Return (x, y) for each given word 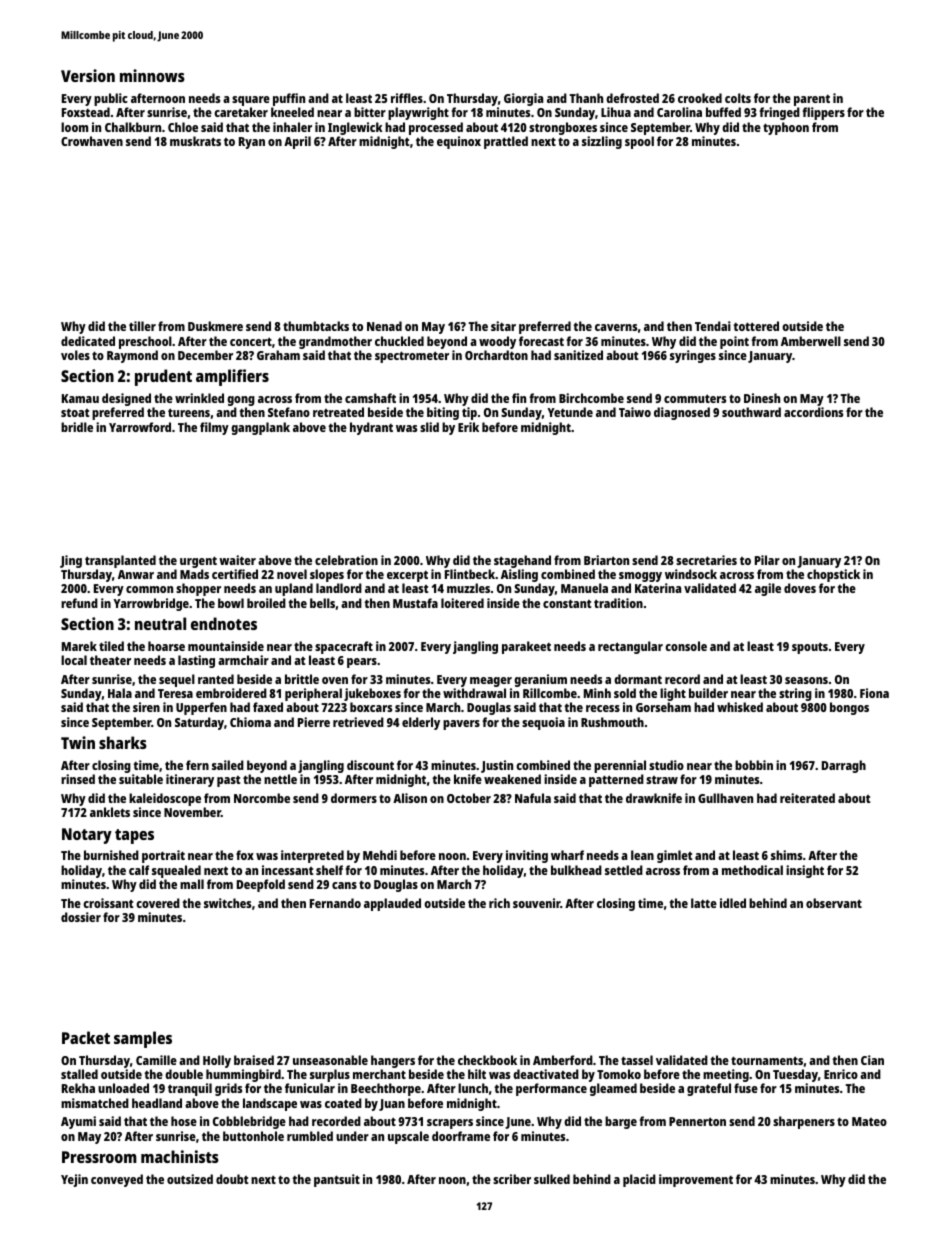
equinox (459, 142)
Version (88, 75)
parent (812, 100)
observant (834, 903)
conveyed (117, 1180)
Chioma (250, 722)
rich (499, 903)
